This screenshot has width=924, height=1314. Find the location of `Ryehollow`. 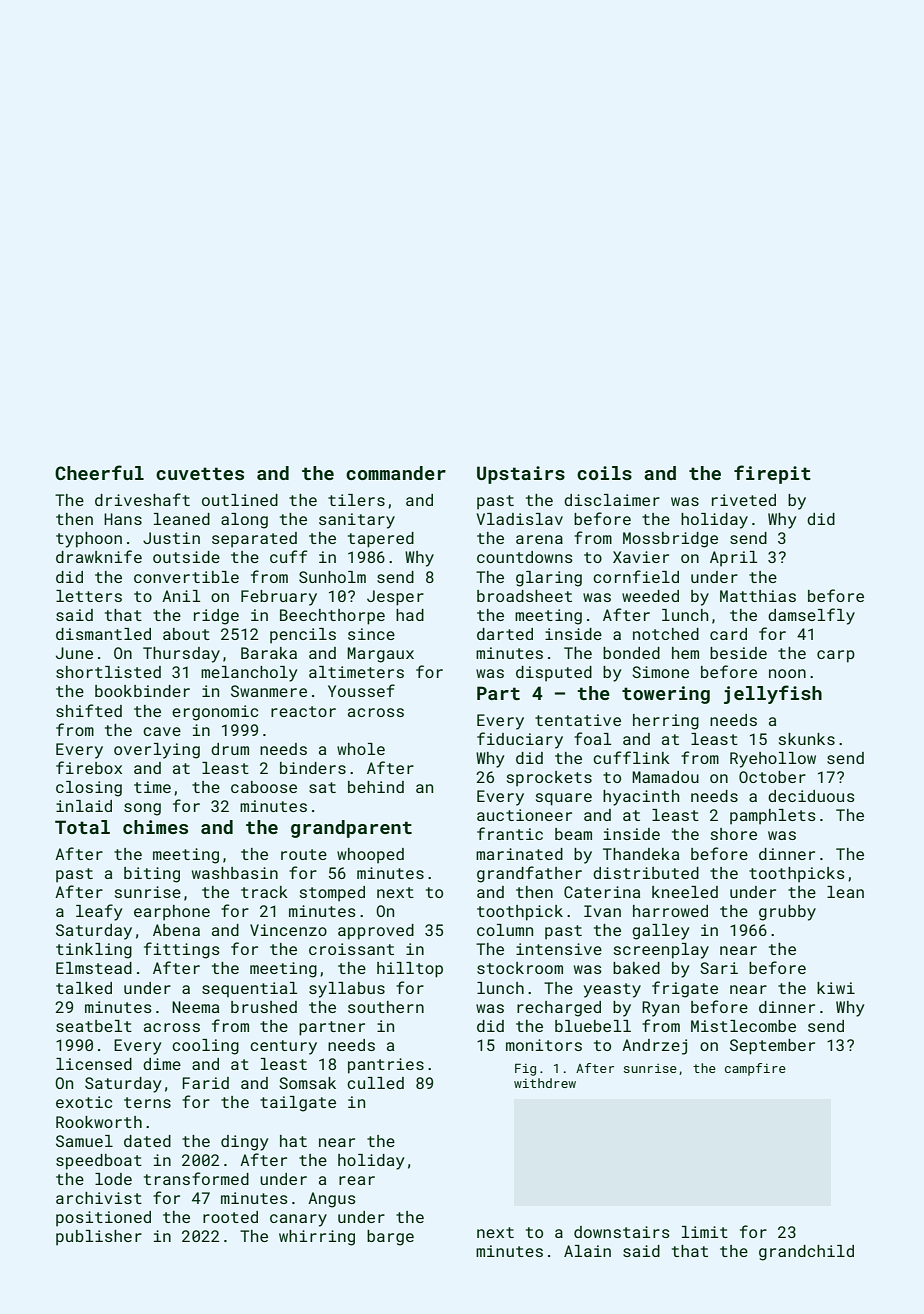

Ryehollow is located at coordinates (773, 760).
